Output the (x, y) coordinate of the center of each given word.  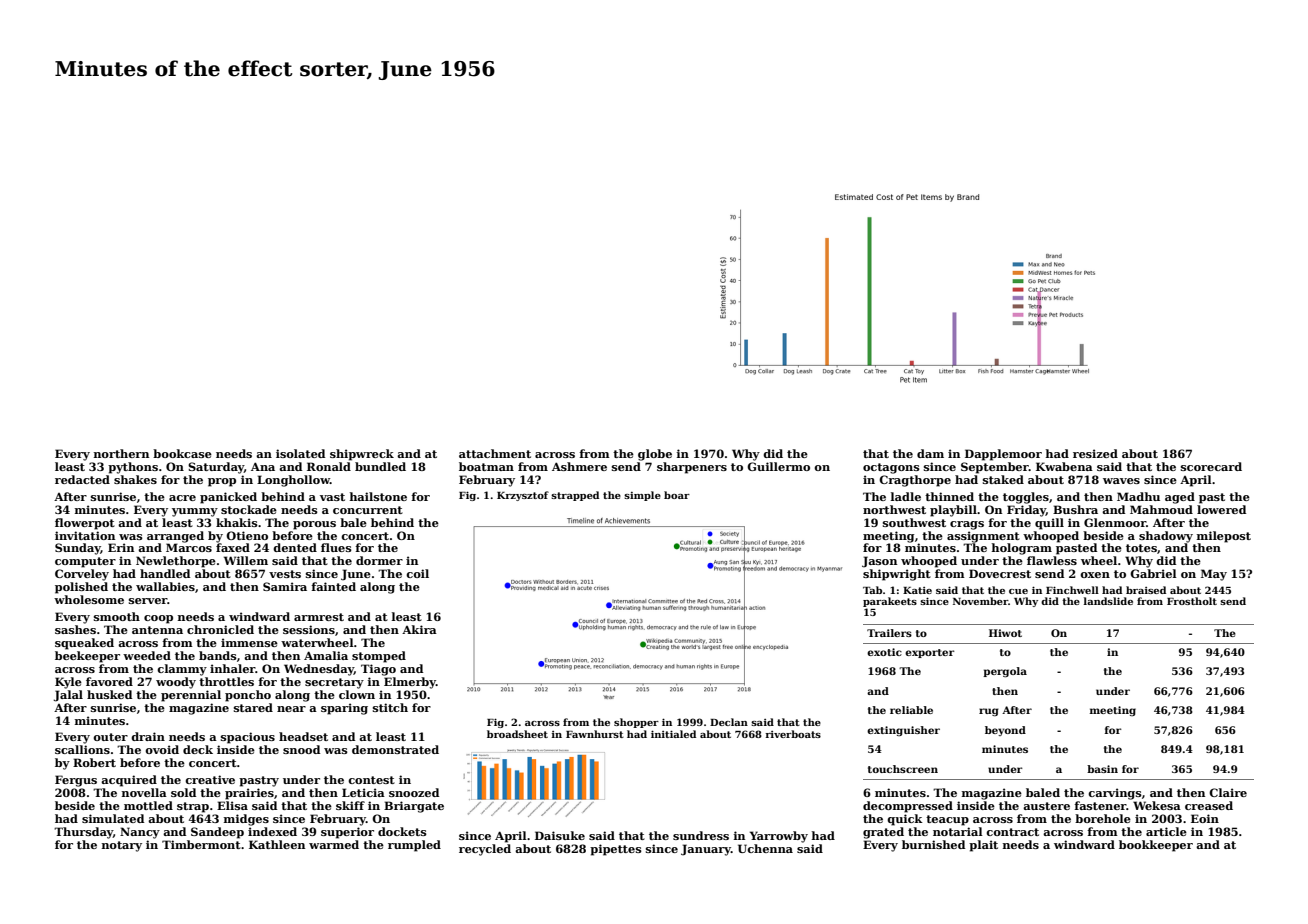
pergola (1005, 672)
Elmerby (410, 683)
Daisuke (560, 835)
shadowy (1166, 537)
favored (109, 681)
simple (642, 496)
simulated (113, 818)
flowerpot (85, 524)
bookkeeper (1156, 846)
